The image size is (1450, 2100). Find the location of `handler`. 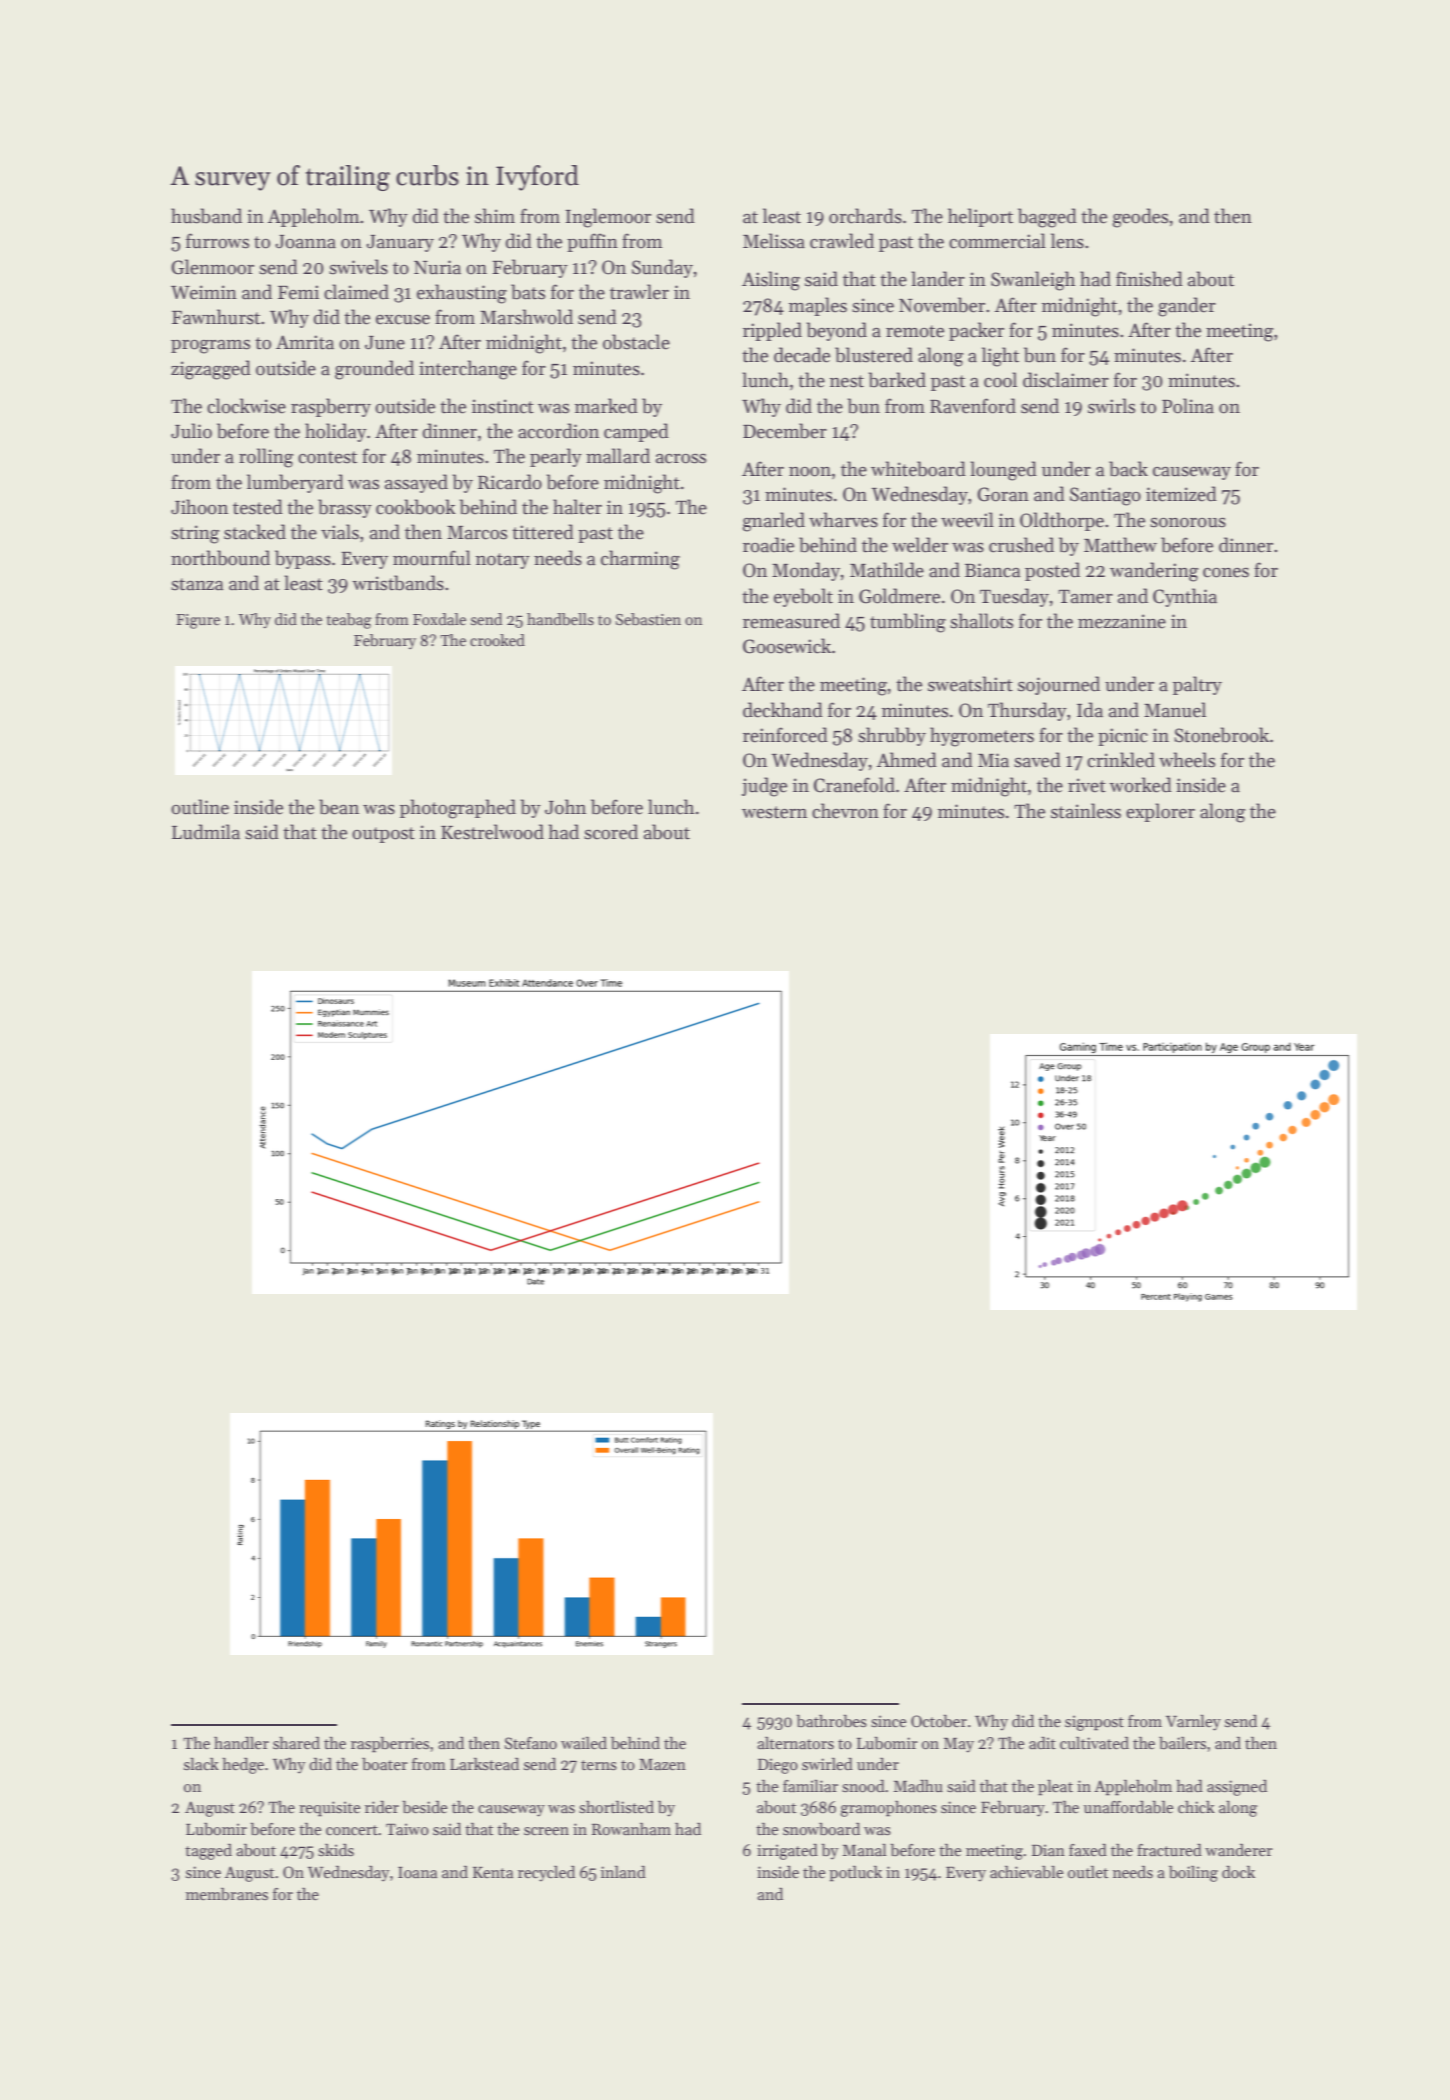

handler is located at coordinates (241, 1743).
